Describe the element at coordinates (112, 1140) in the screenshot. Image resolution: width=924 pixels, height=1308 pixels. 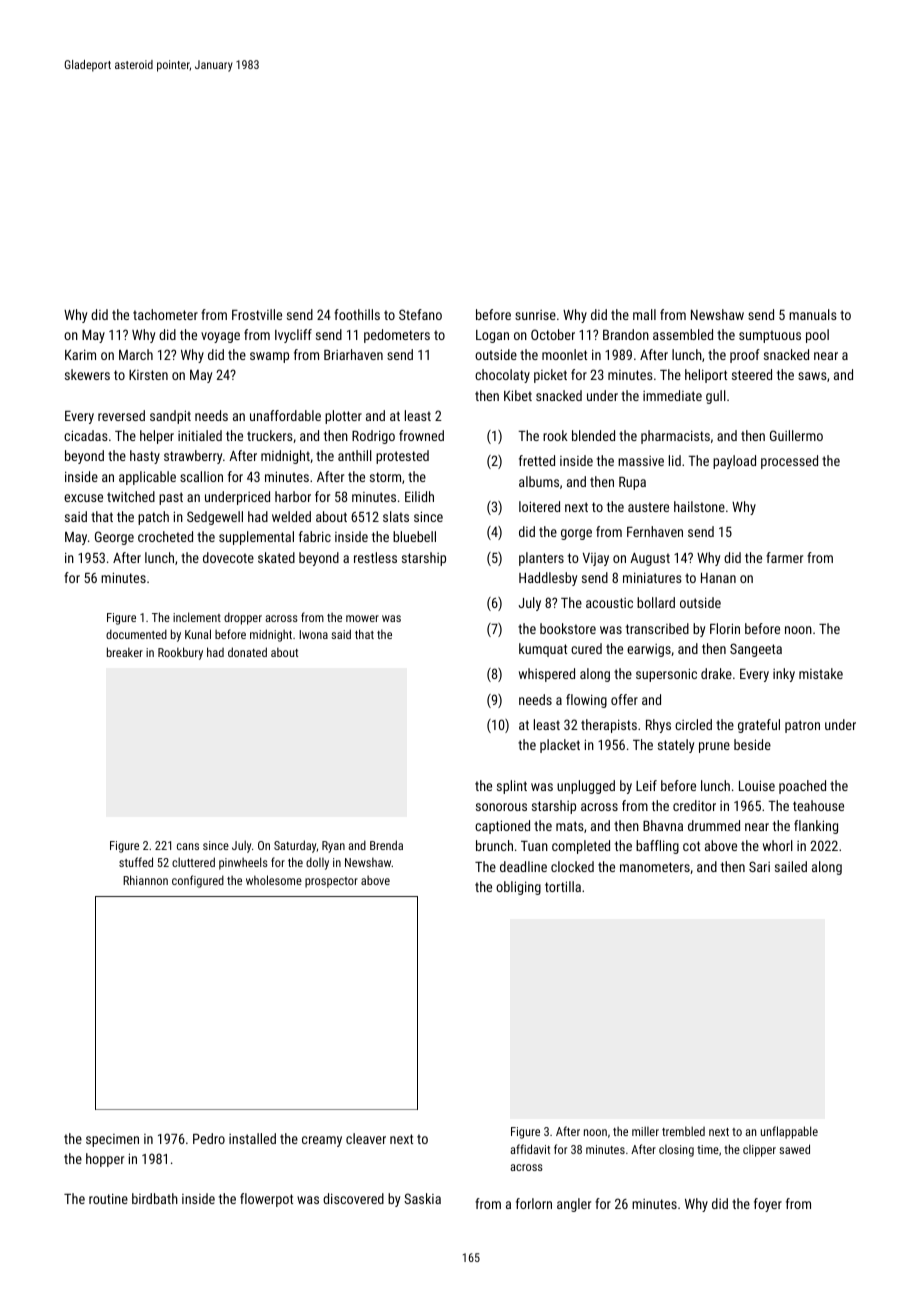
I see `specimen` at that location.
